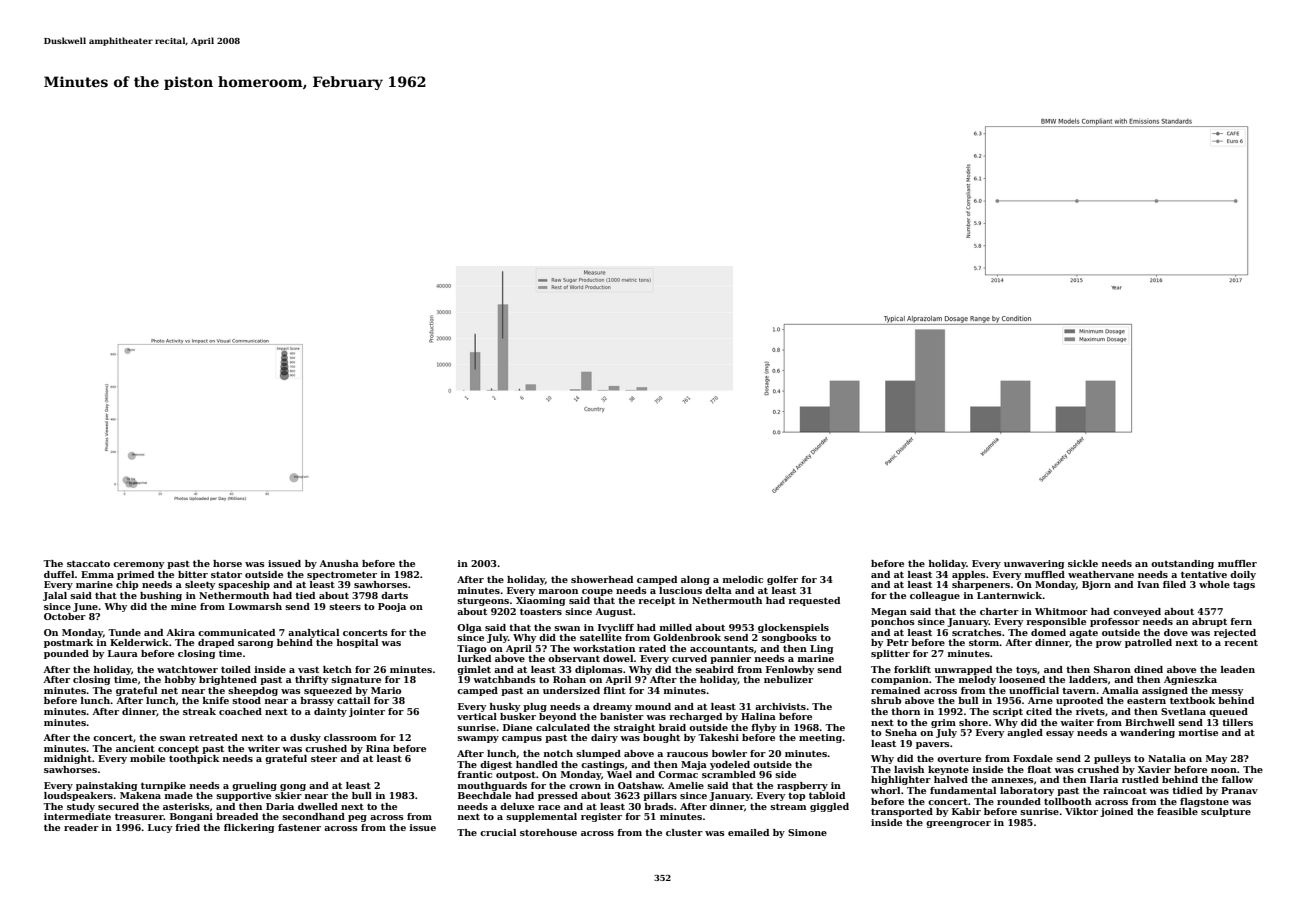  I want to click on Emma, so click(97, 574).
